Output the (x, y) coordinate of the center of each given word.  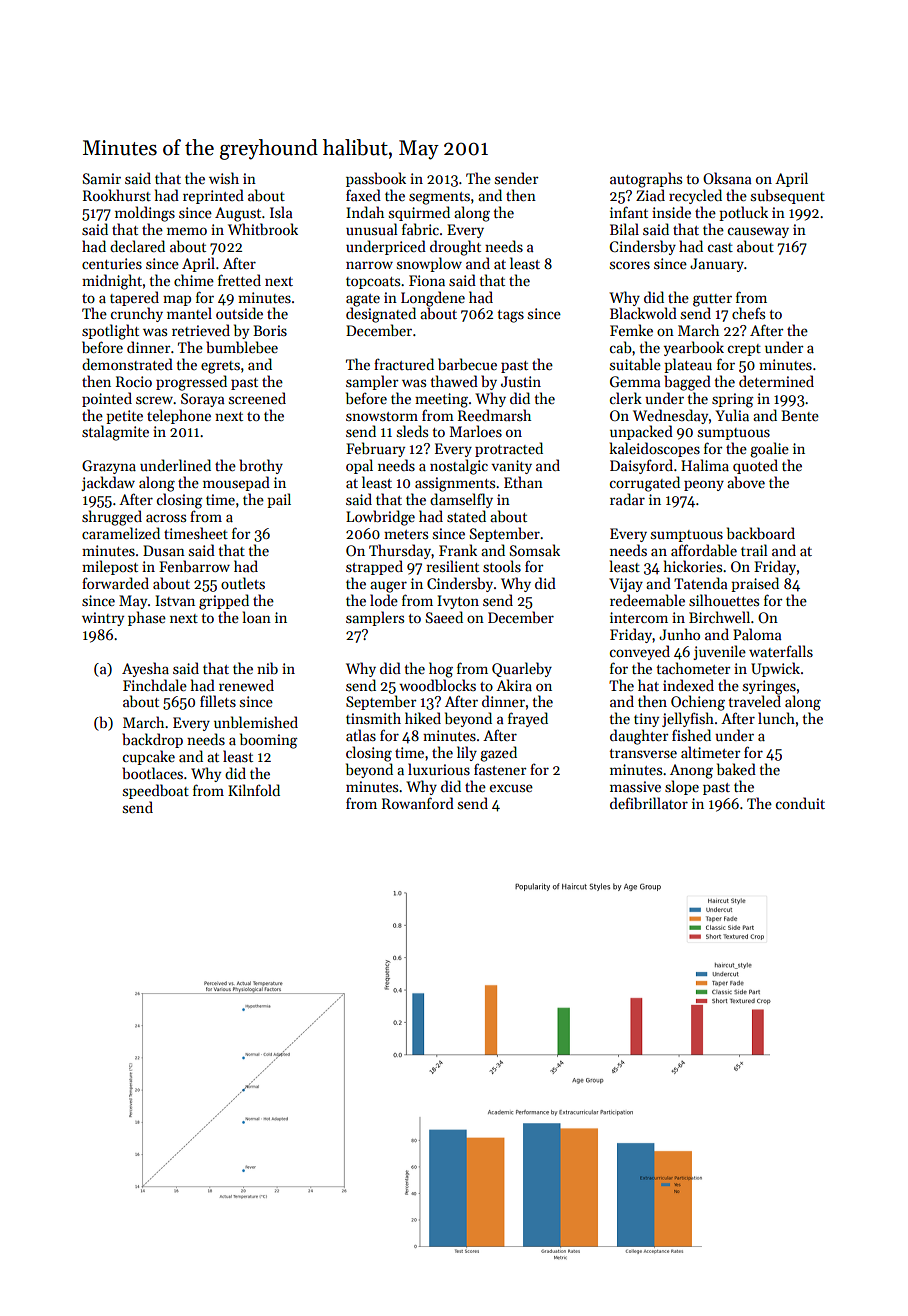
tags (511, 316)
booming (269, 741)
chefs (748, 313)
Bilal (624, 229)
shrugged (112, 518)
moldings (145, 214)
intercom (639, 617)
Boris (270, 330)
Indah (365, 212)
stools (502, 566)
